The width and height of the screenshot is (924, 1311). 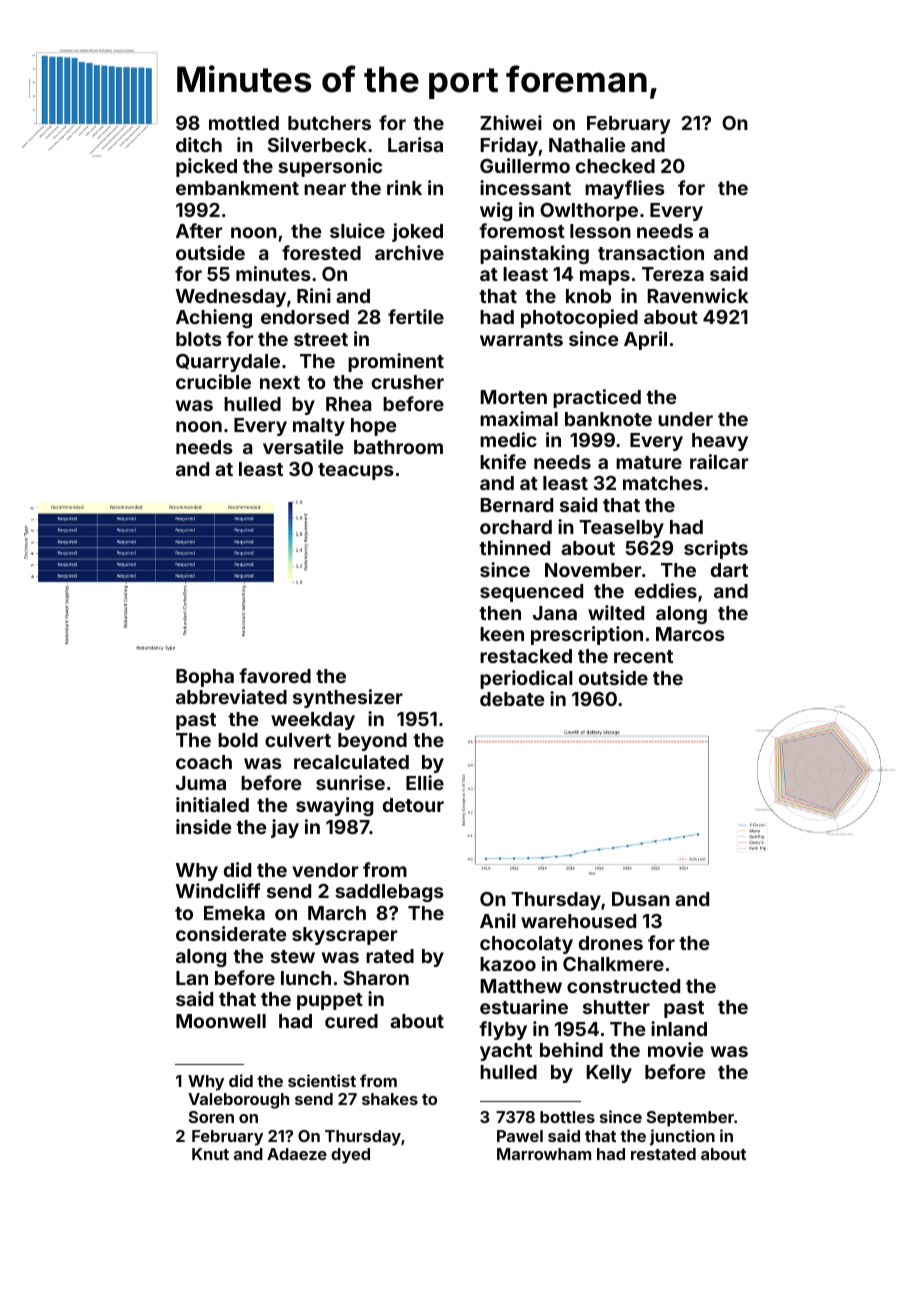 I want to click on knife, so click(x=503, y=461).
